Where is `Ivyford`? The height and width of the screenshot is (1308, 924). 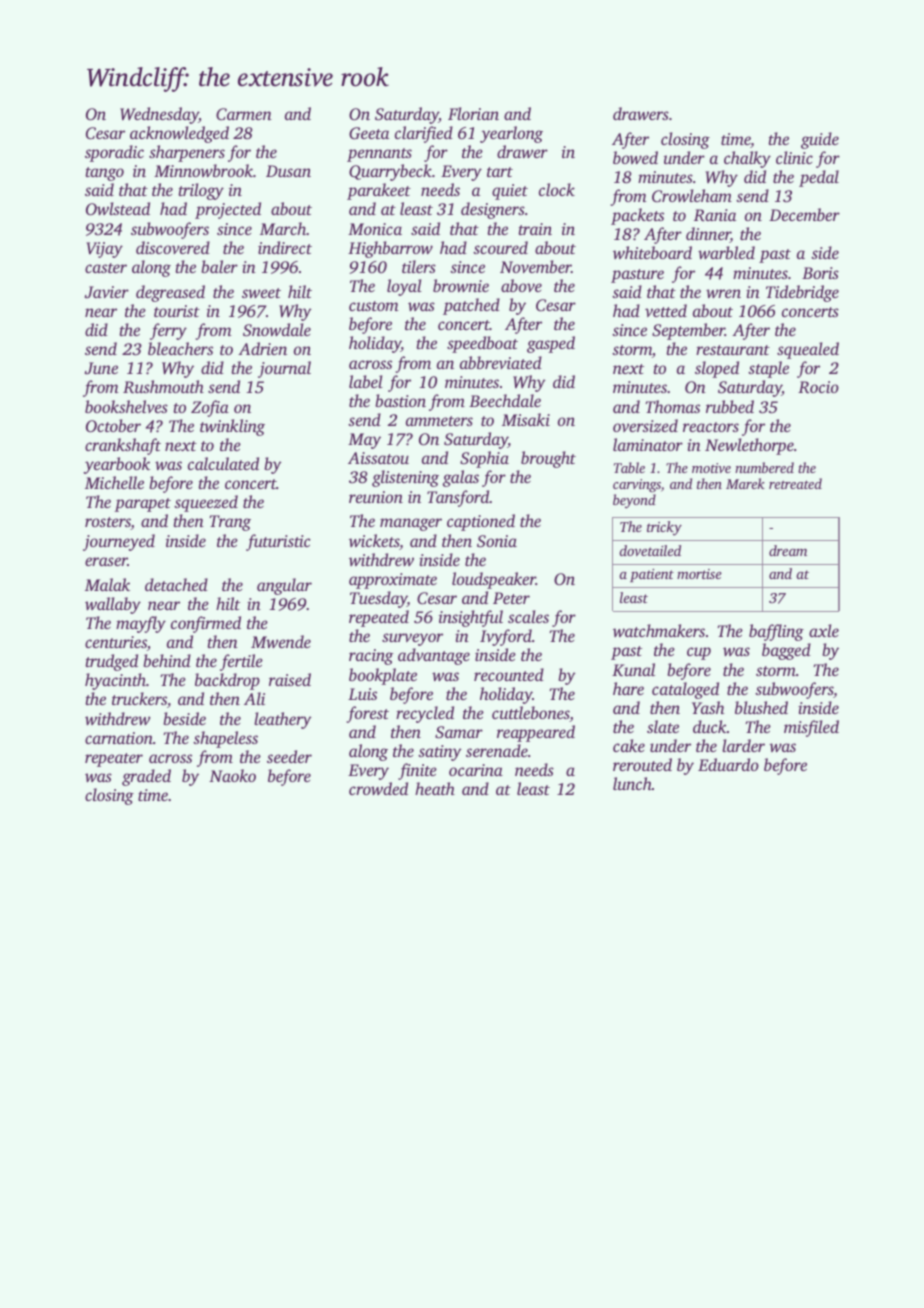
Ivyford is located at coordinates (506, 637).
